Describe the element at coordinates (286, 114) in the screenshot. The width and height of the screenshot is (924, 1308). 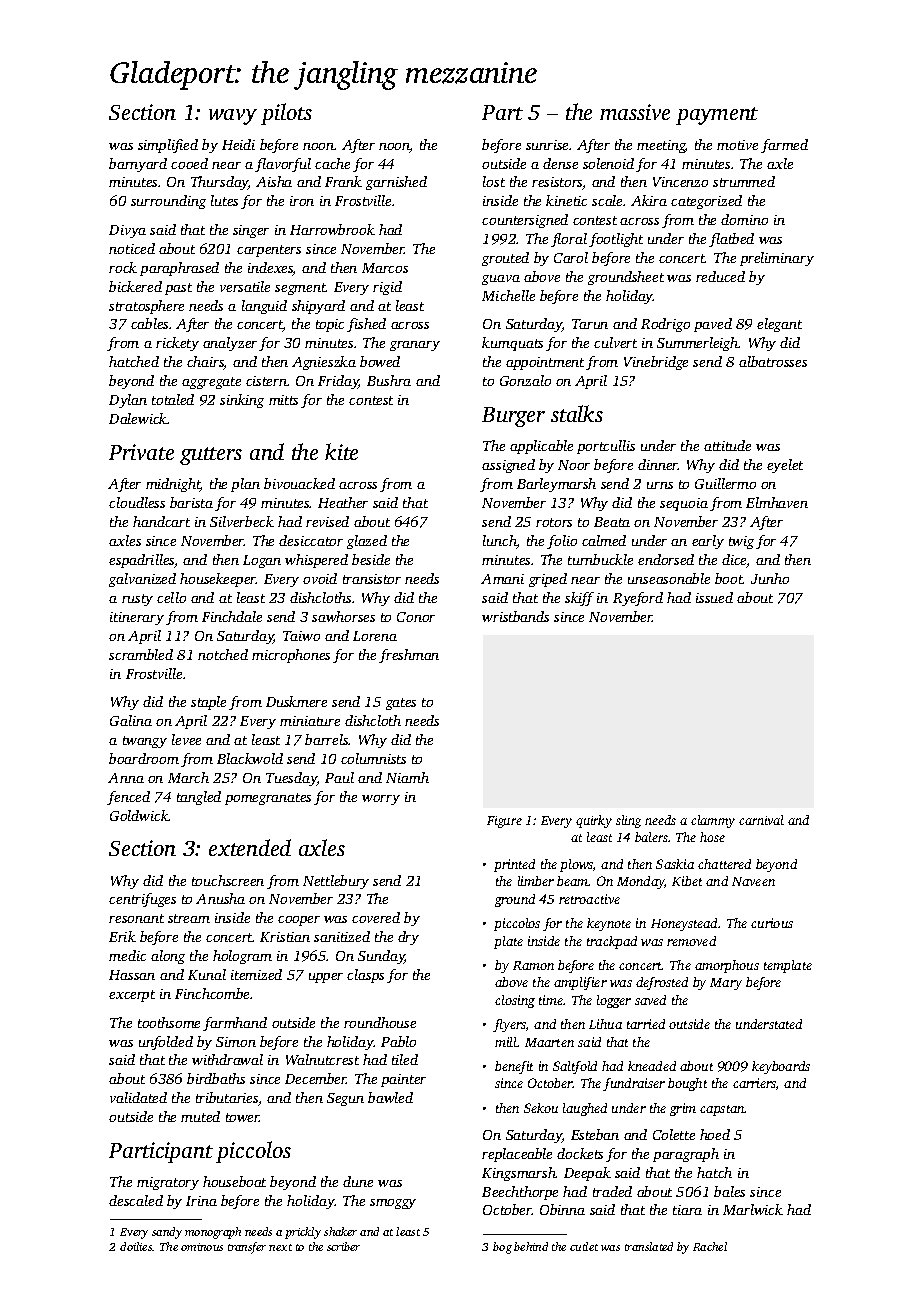
I see `pilots` at that location.
